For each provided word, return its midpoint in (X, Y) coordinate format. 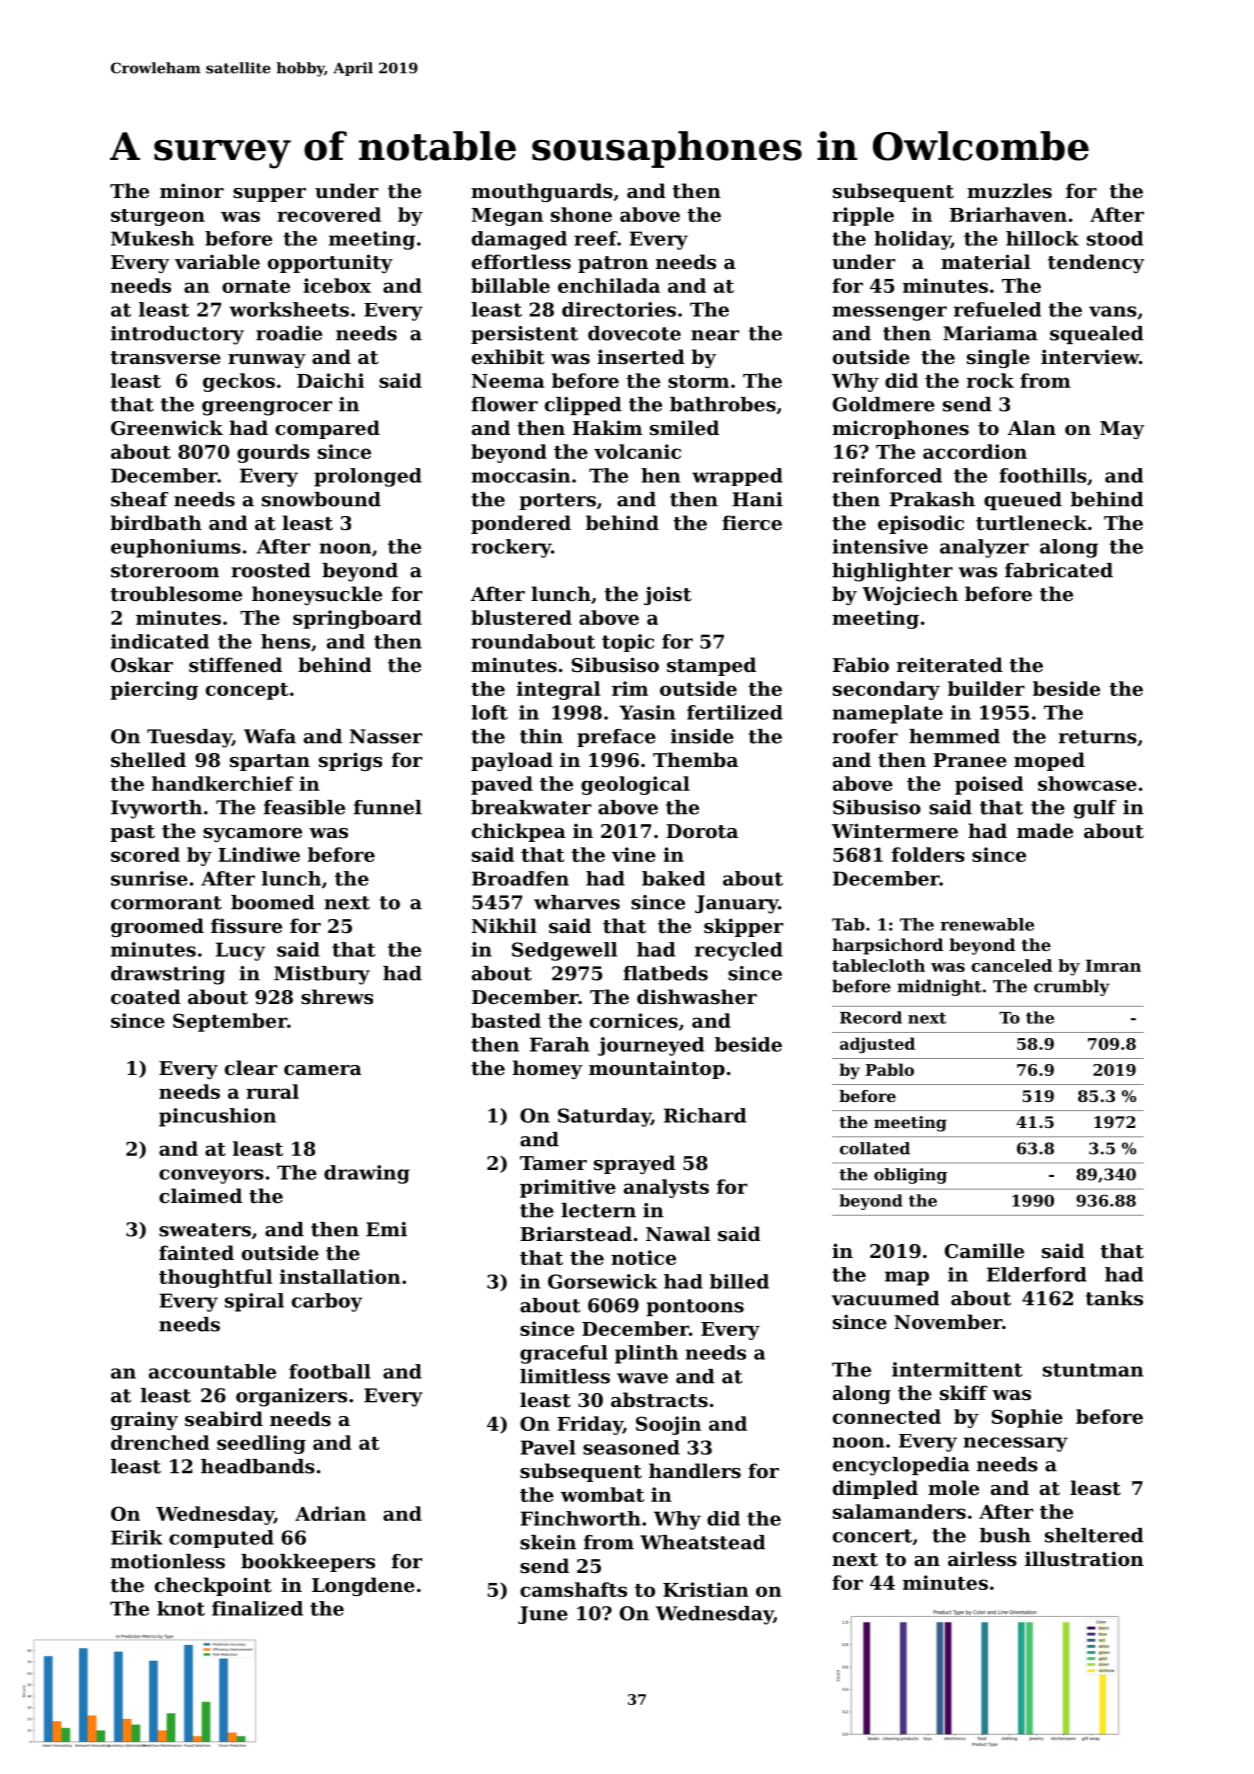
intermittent (957, 1369)
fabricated (1059, 570)
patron (613, 264)
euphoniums (176, 548)
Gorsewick (602, 1281)
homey (547, 1069)
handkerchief (223, 783)
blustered (521, 617)
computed (221, 1539)
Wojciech (910, 595)
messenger (889, 313)
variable (217, 261)
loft (489, 712)
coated (146, 997)
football (330, 1371)
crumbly (1072, 987)
